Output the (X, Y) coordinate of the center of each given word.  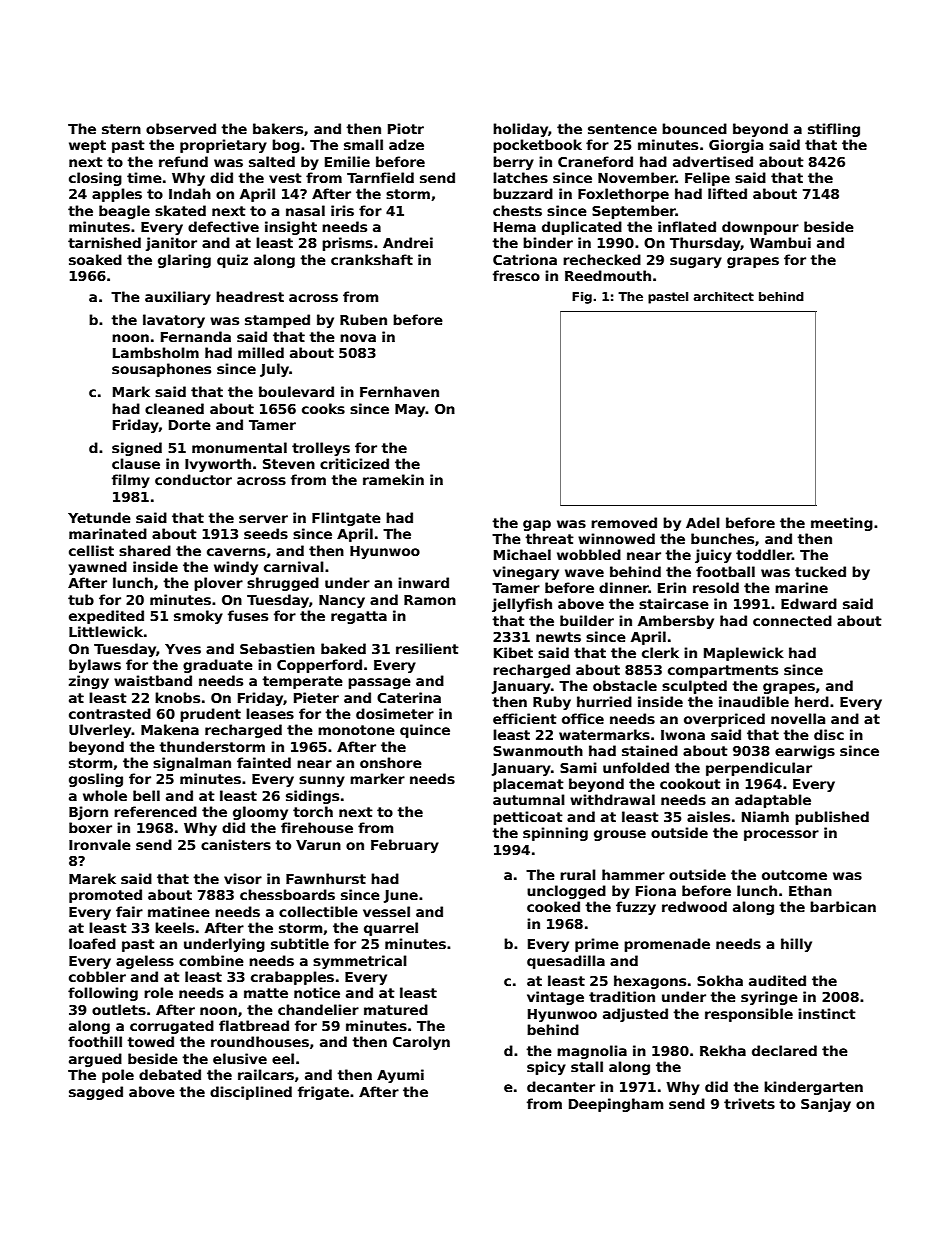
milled (261, 352)
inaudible (754, 701)
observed (181, 128)
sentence (622, 129)
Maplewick (744, 654)
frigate (323, 1093)
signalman (192, 764)
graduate (218, 666)
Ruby (552, 703)
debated (170, 1074)
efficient (525, 718)
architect (724, 296)
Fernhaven (399, 391)
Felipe (707, 179)
